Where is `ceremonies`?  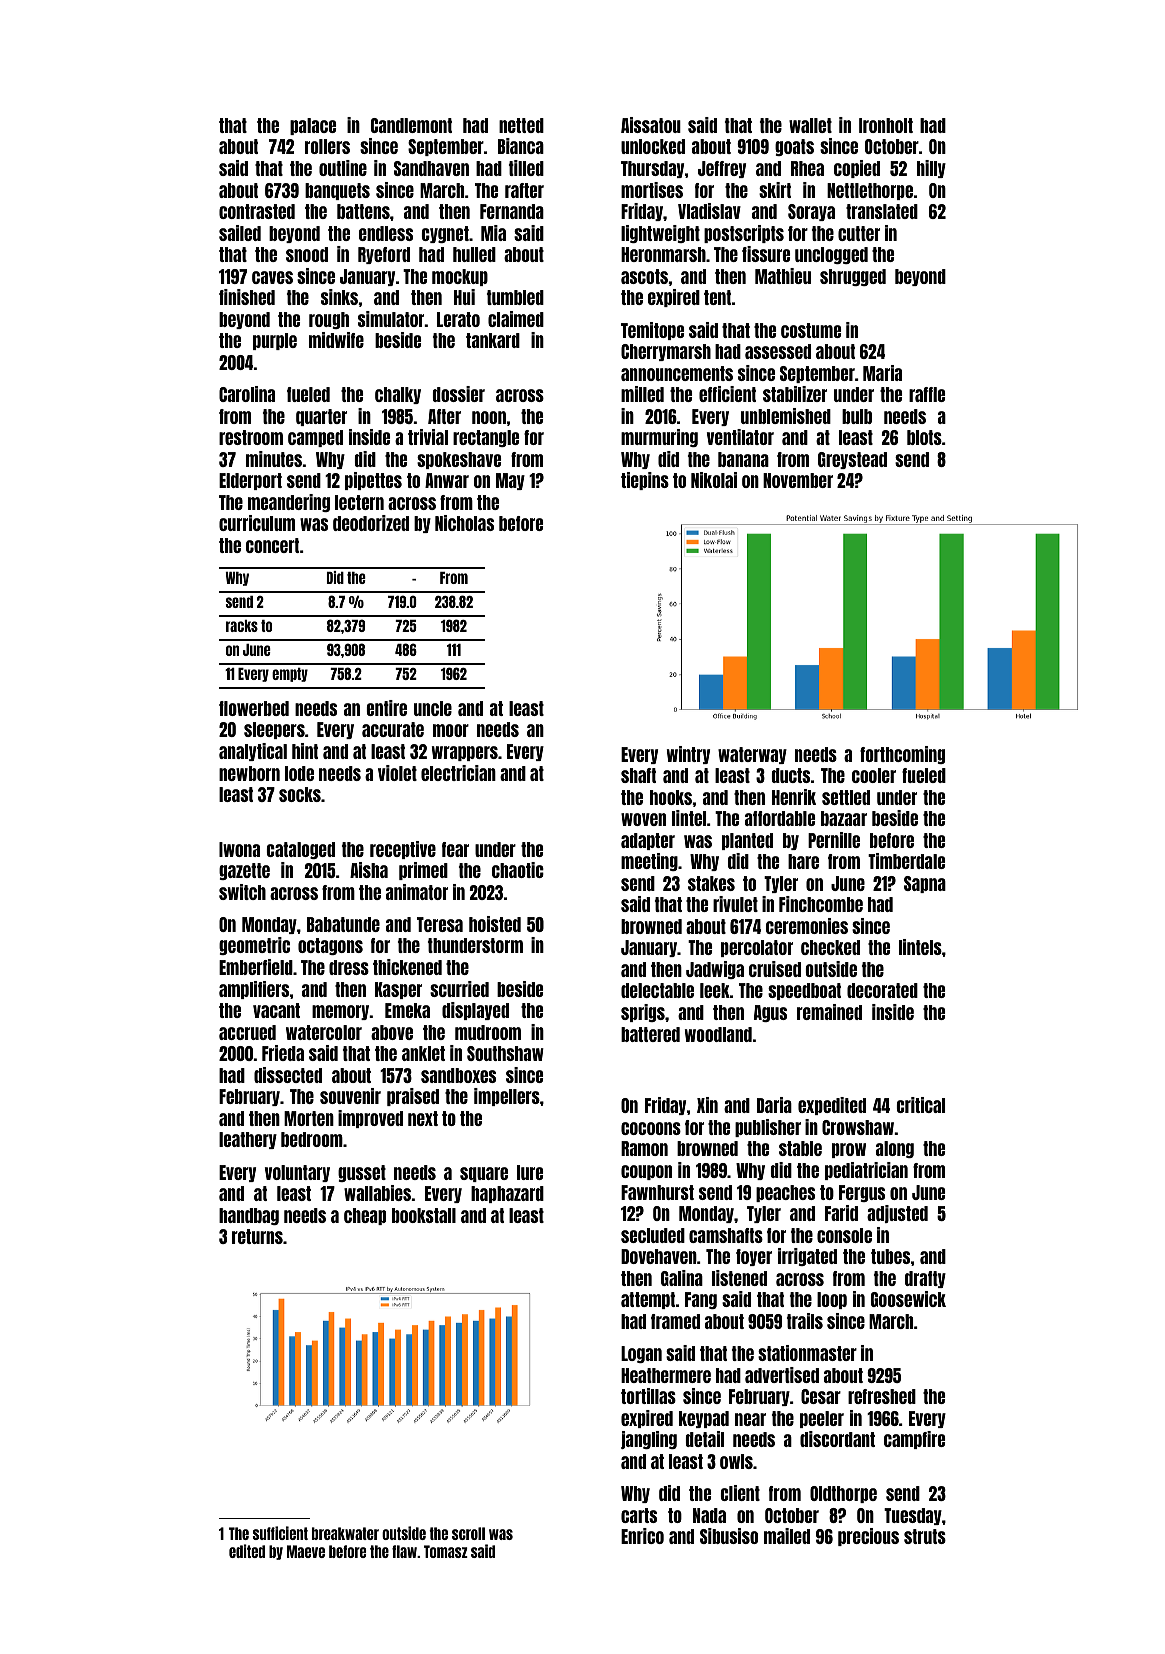
ceremonies is located at coordinates (807, 926).
